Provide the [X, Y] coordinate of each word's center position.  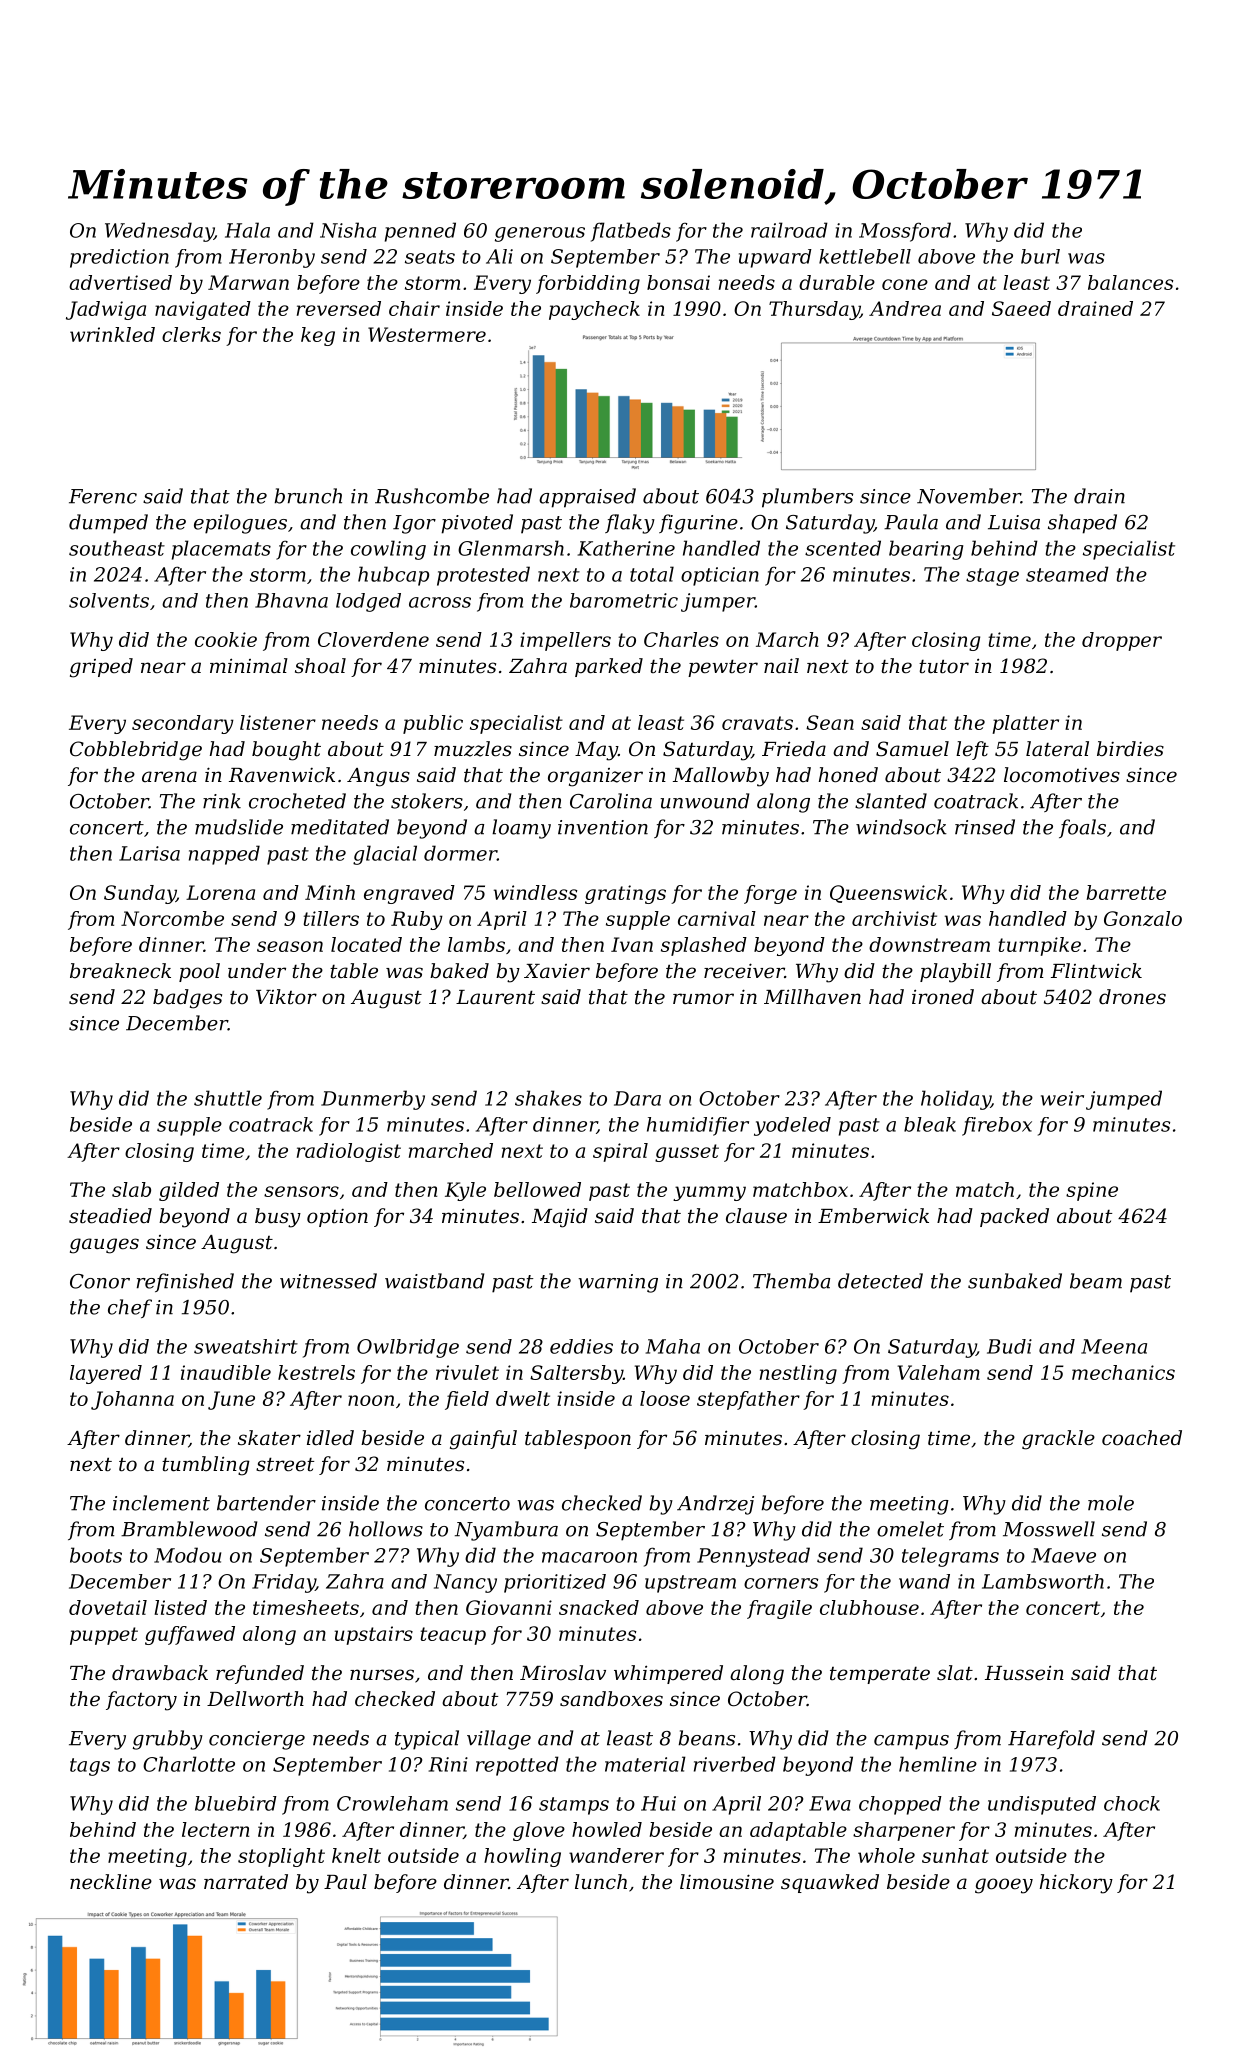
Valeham [938, 1372]
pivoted [477, 524]
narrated [246, 1882]
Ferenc [103, 496]
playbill [955, 973]
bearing [926, 550]
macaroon [589, 1557]
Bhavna [291, 600]
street [285, 1464]
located [366, 944]
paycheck [594, 310]
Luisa [1014, 522]
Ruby [417, 920]
